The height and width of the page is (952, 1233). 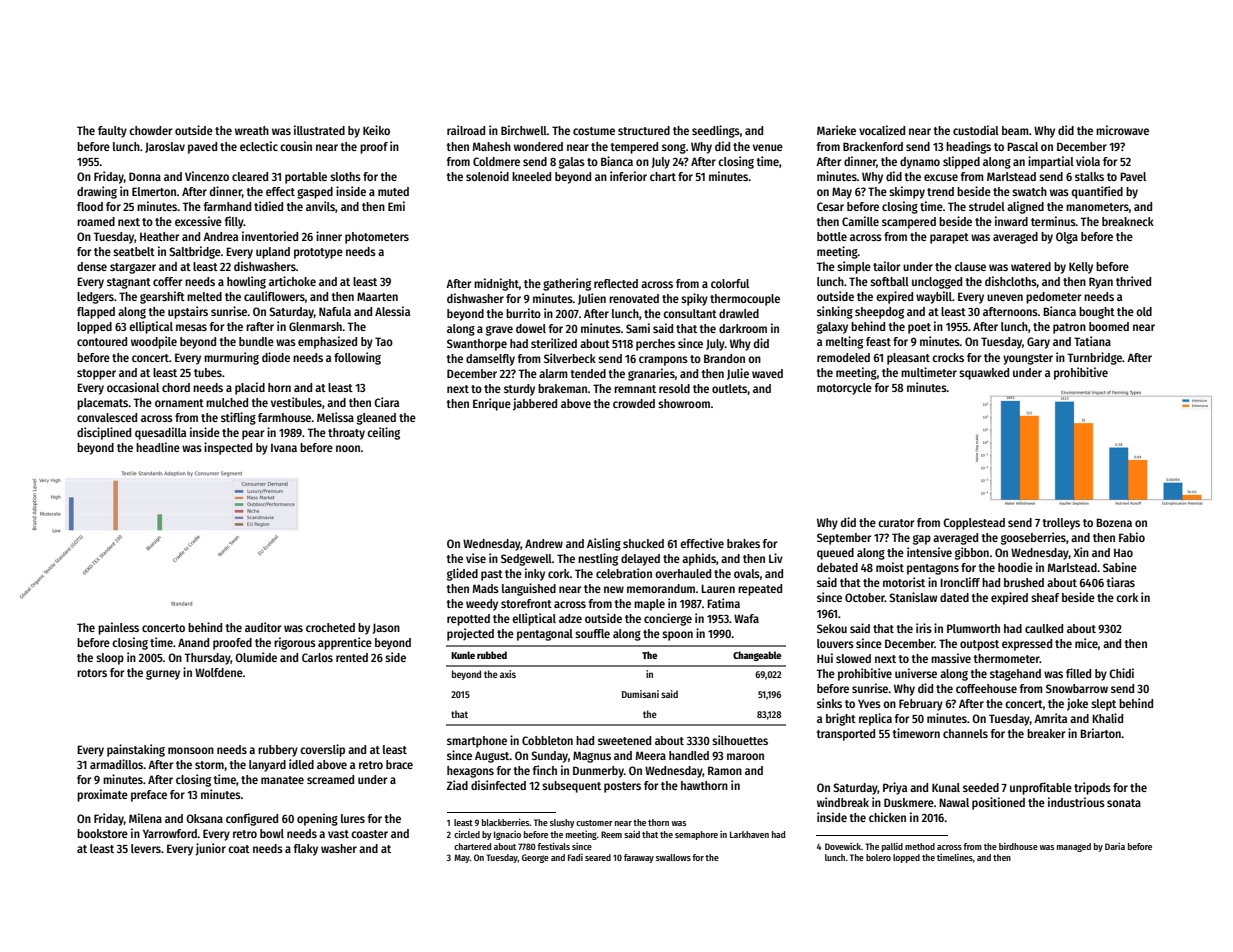 I want to click on microwave, so click(x=1122, y=130).
